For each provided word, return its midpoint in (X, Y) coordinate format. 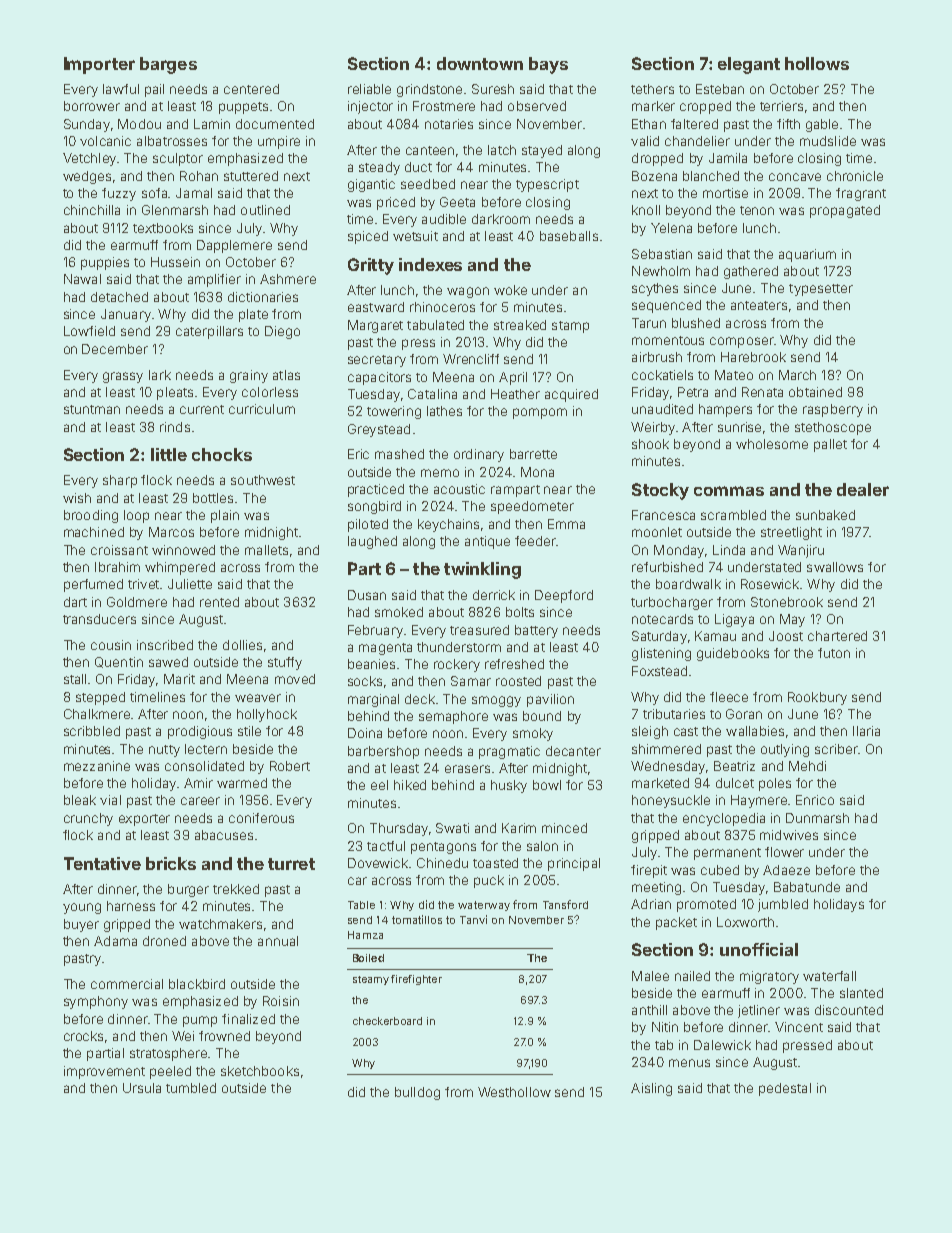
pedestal (785, 1089)
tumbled (191, 1088)
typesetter (821, 290)
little (169, 454)
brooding (91, 516)
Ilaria (866, 731)
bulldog (417, 1093)
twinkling (482, 570)
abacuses (224, 835)
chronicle (855, 176)
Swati (452, 828)
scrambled (733, 515)
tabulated (435, 325)
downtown (480, 63)
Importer (99, 65)
